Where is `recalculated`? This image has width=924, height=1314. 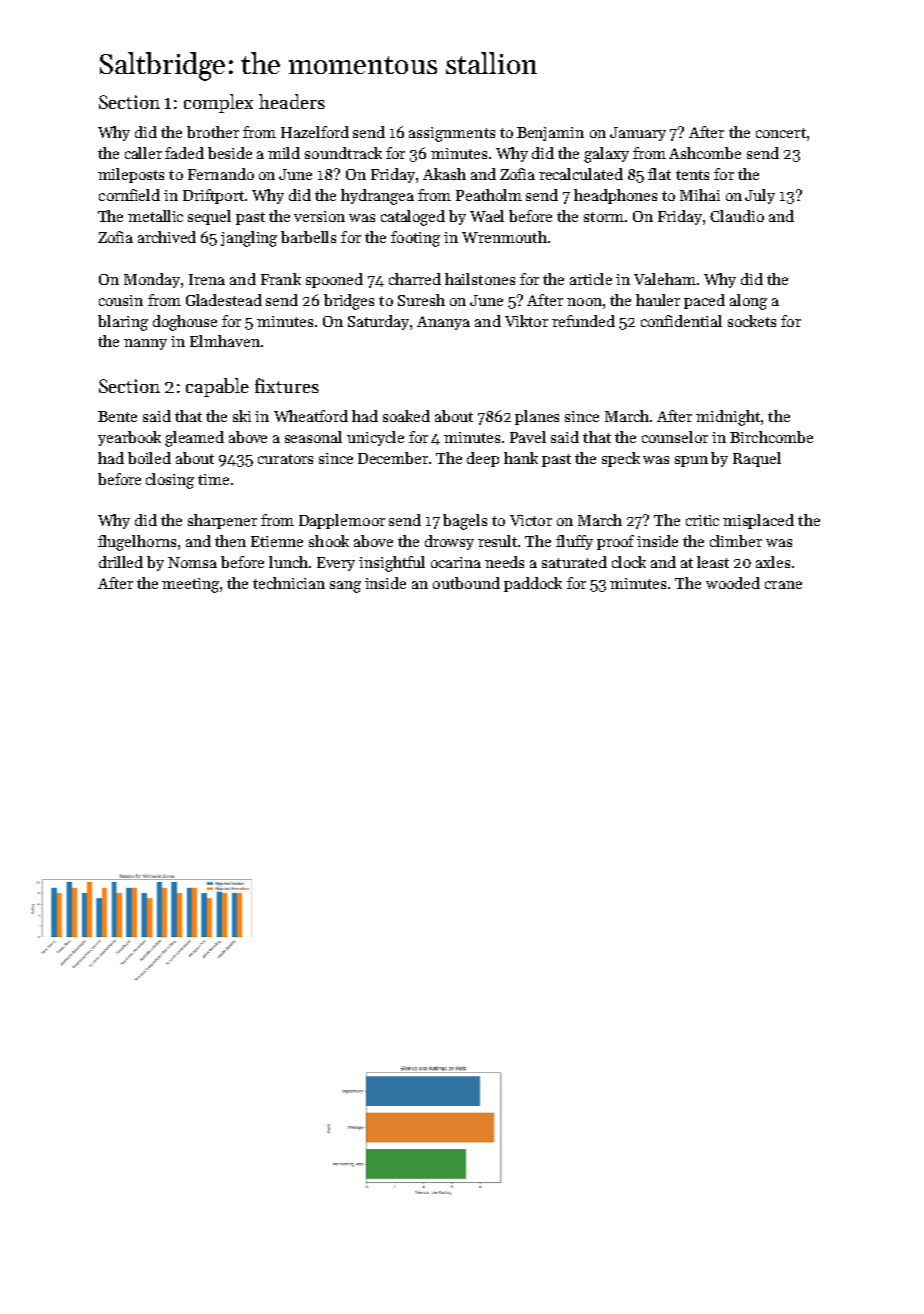 recalculated is located at coordinates (581, 174).
